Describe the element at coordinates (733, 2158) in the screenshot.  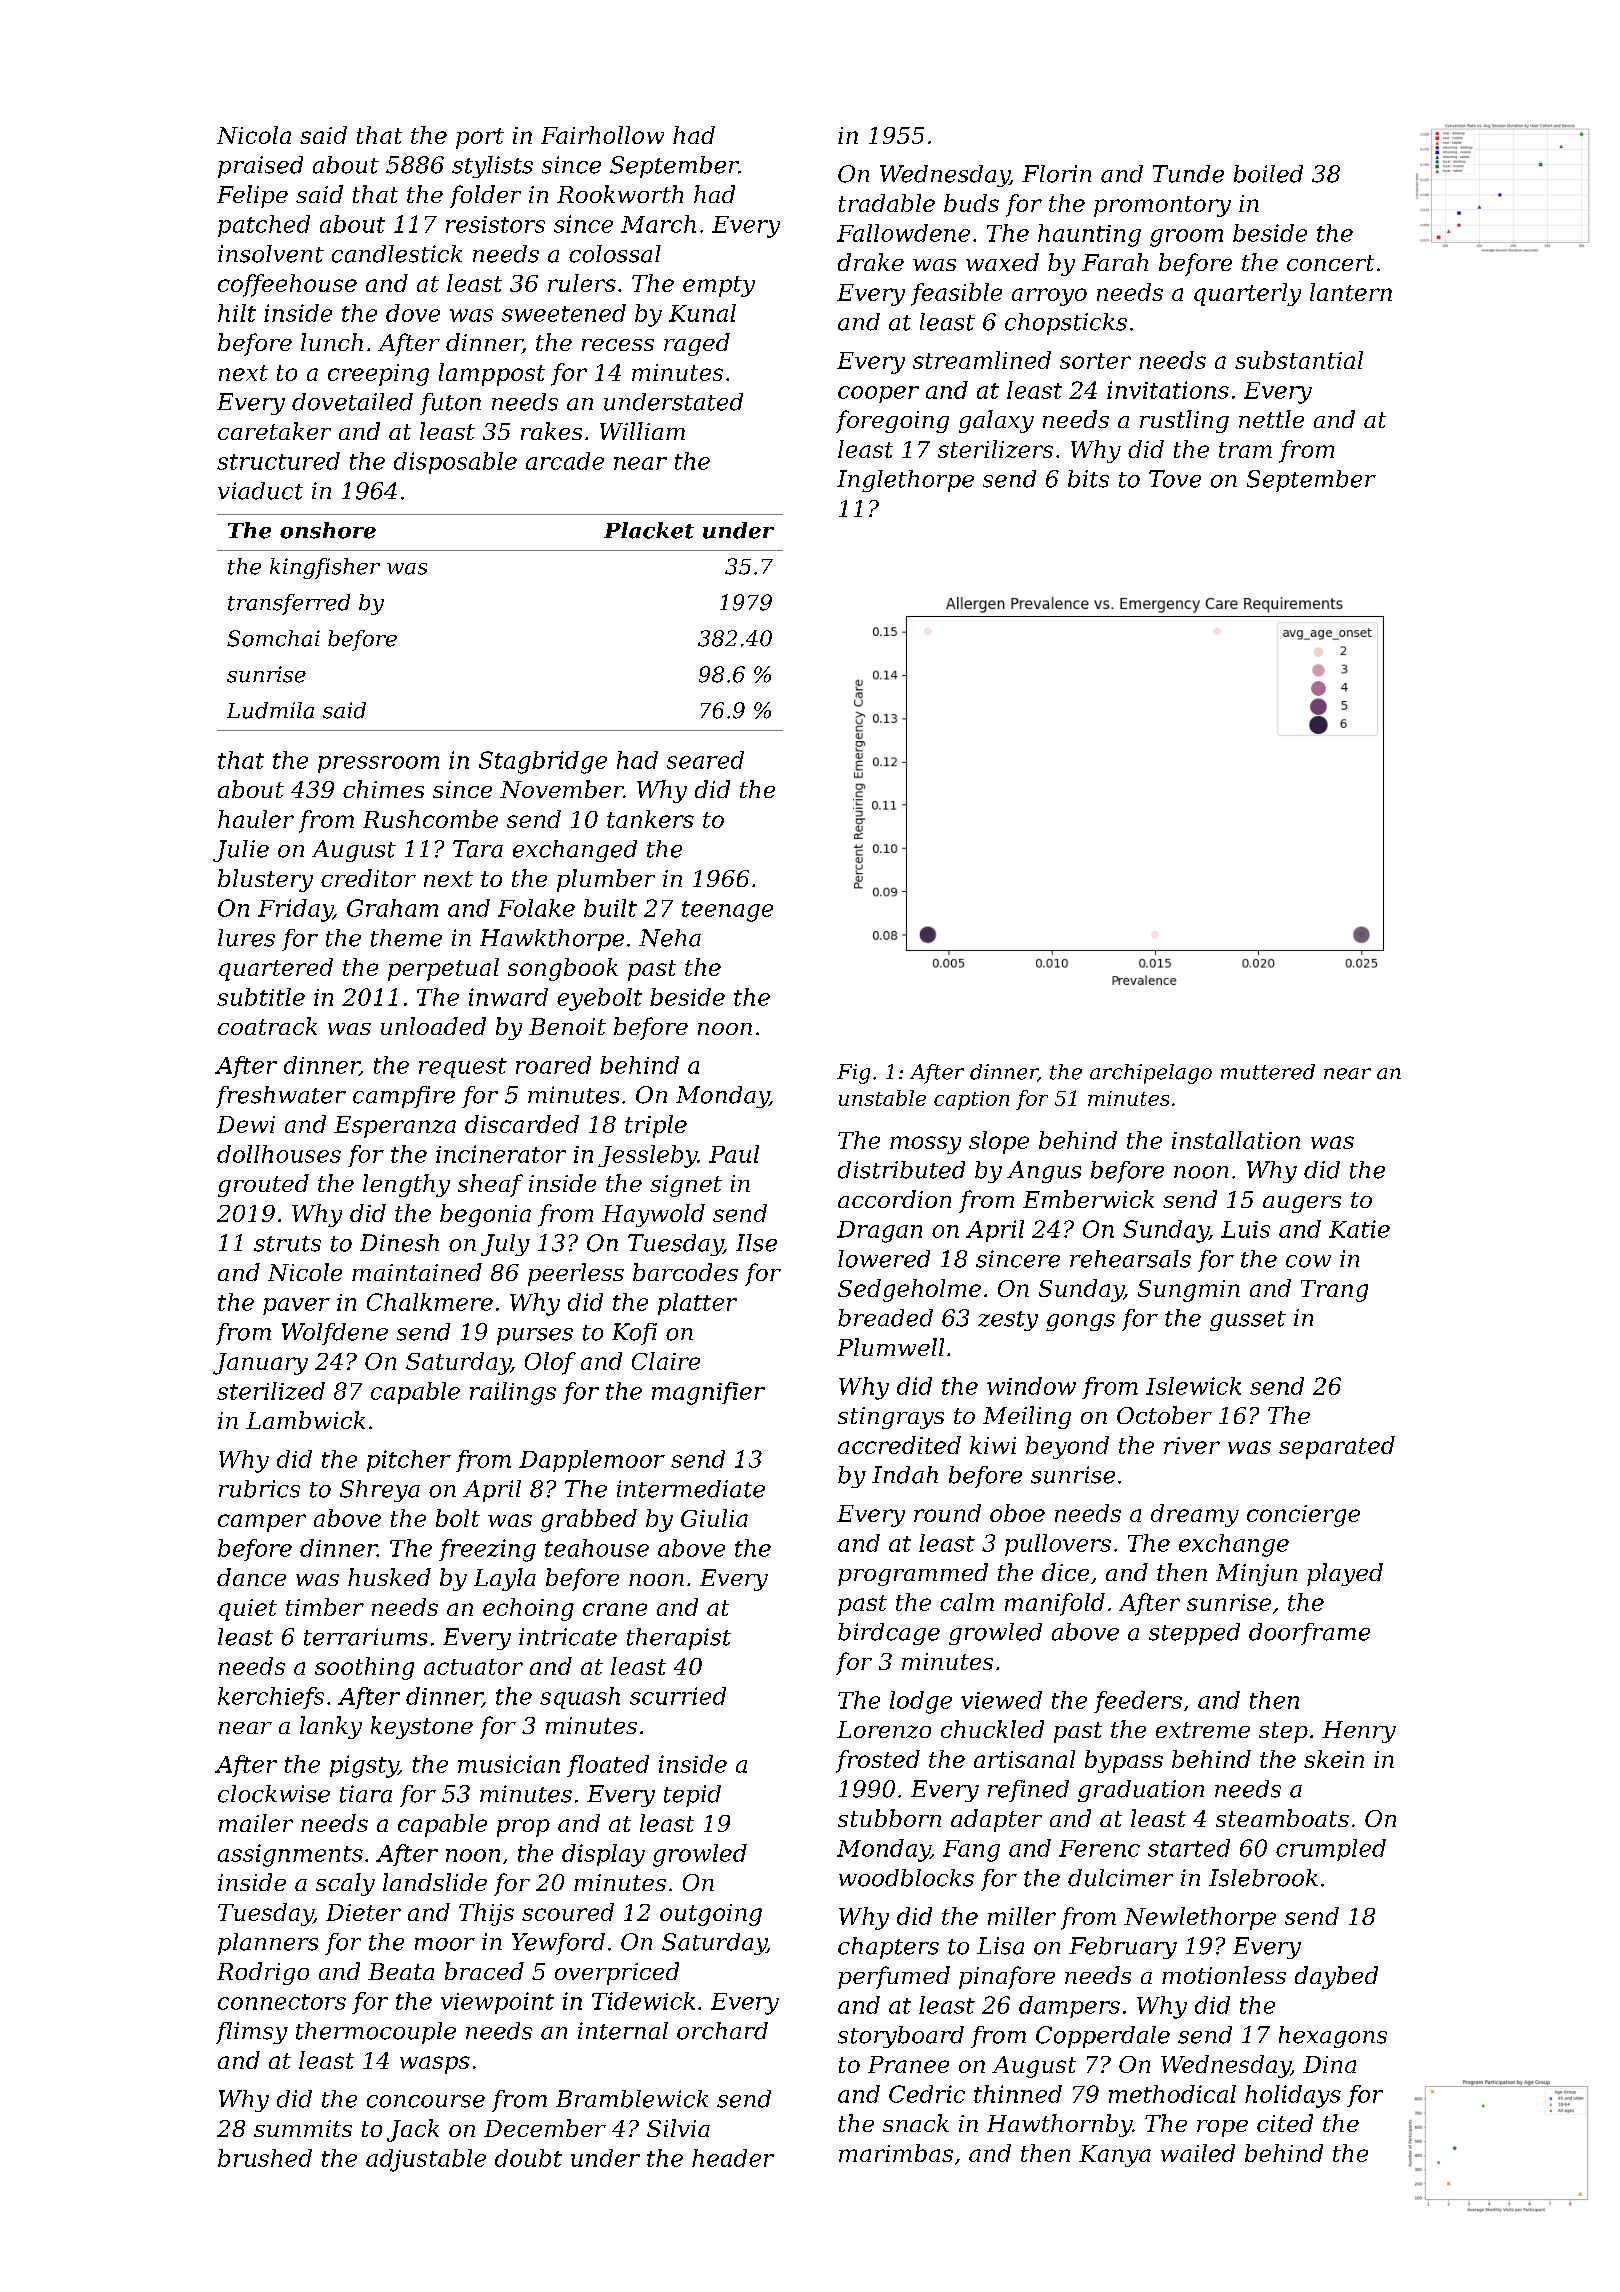
I see `header` at that location.
